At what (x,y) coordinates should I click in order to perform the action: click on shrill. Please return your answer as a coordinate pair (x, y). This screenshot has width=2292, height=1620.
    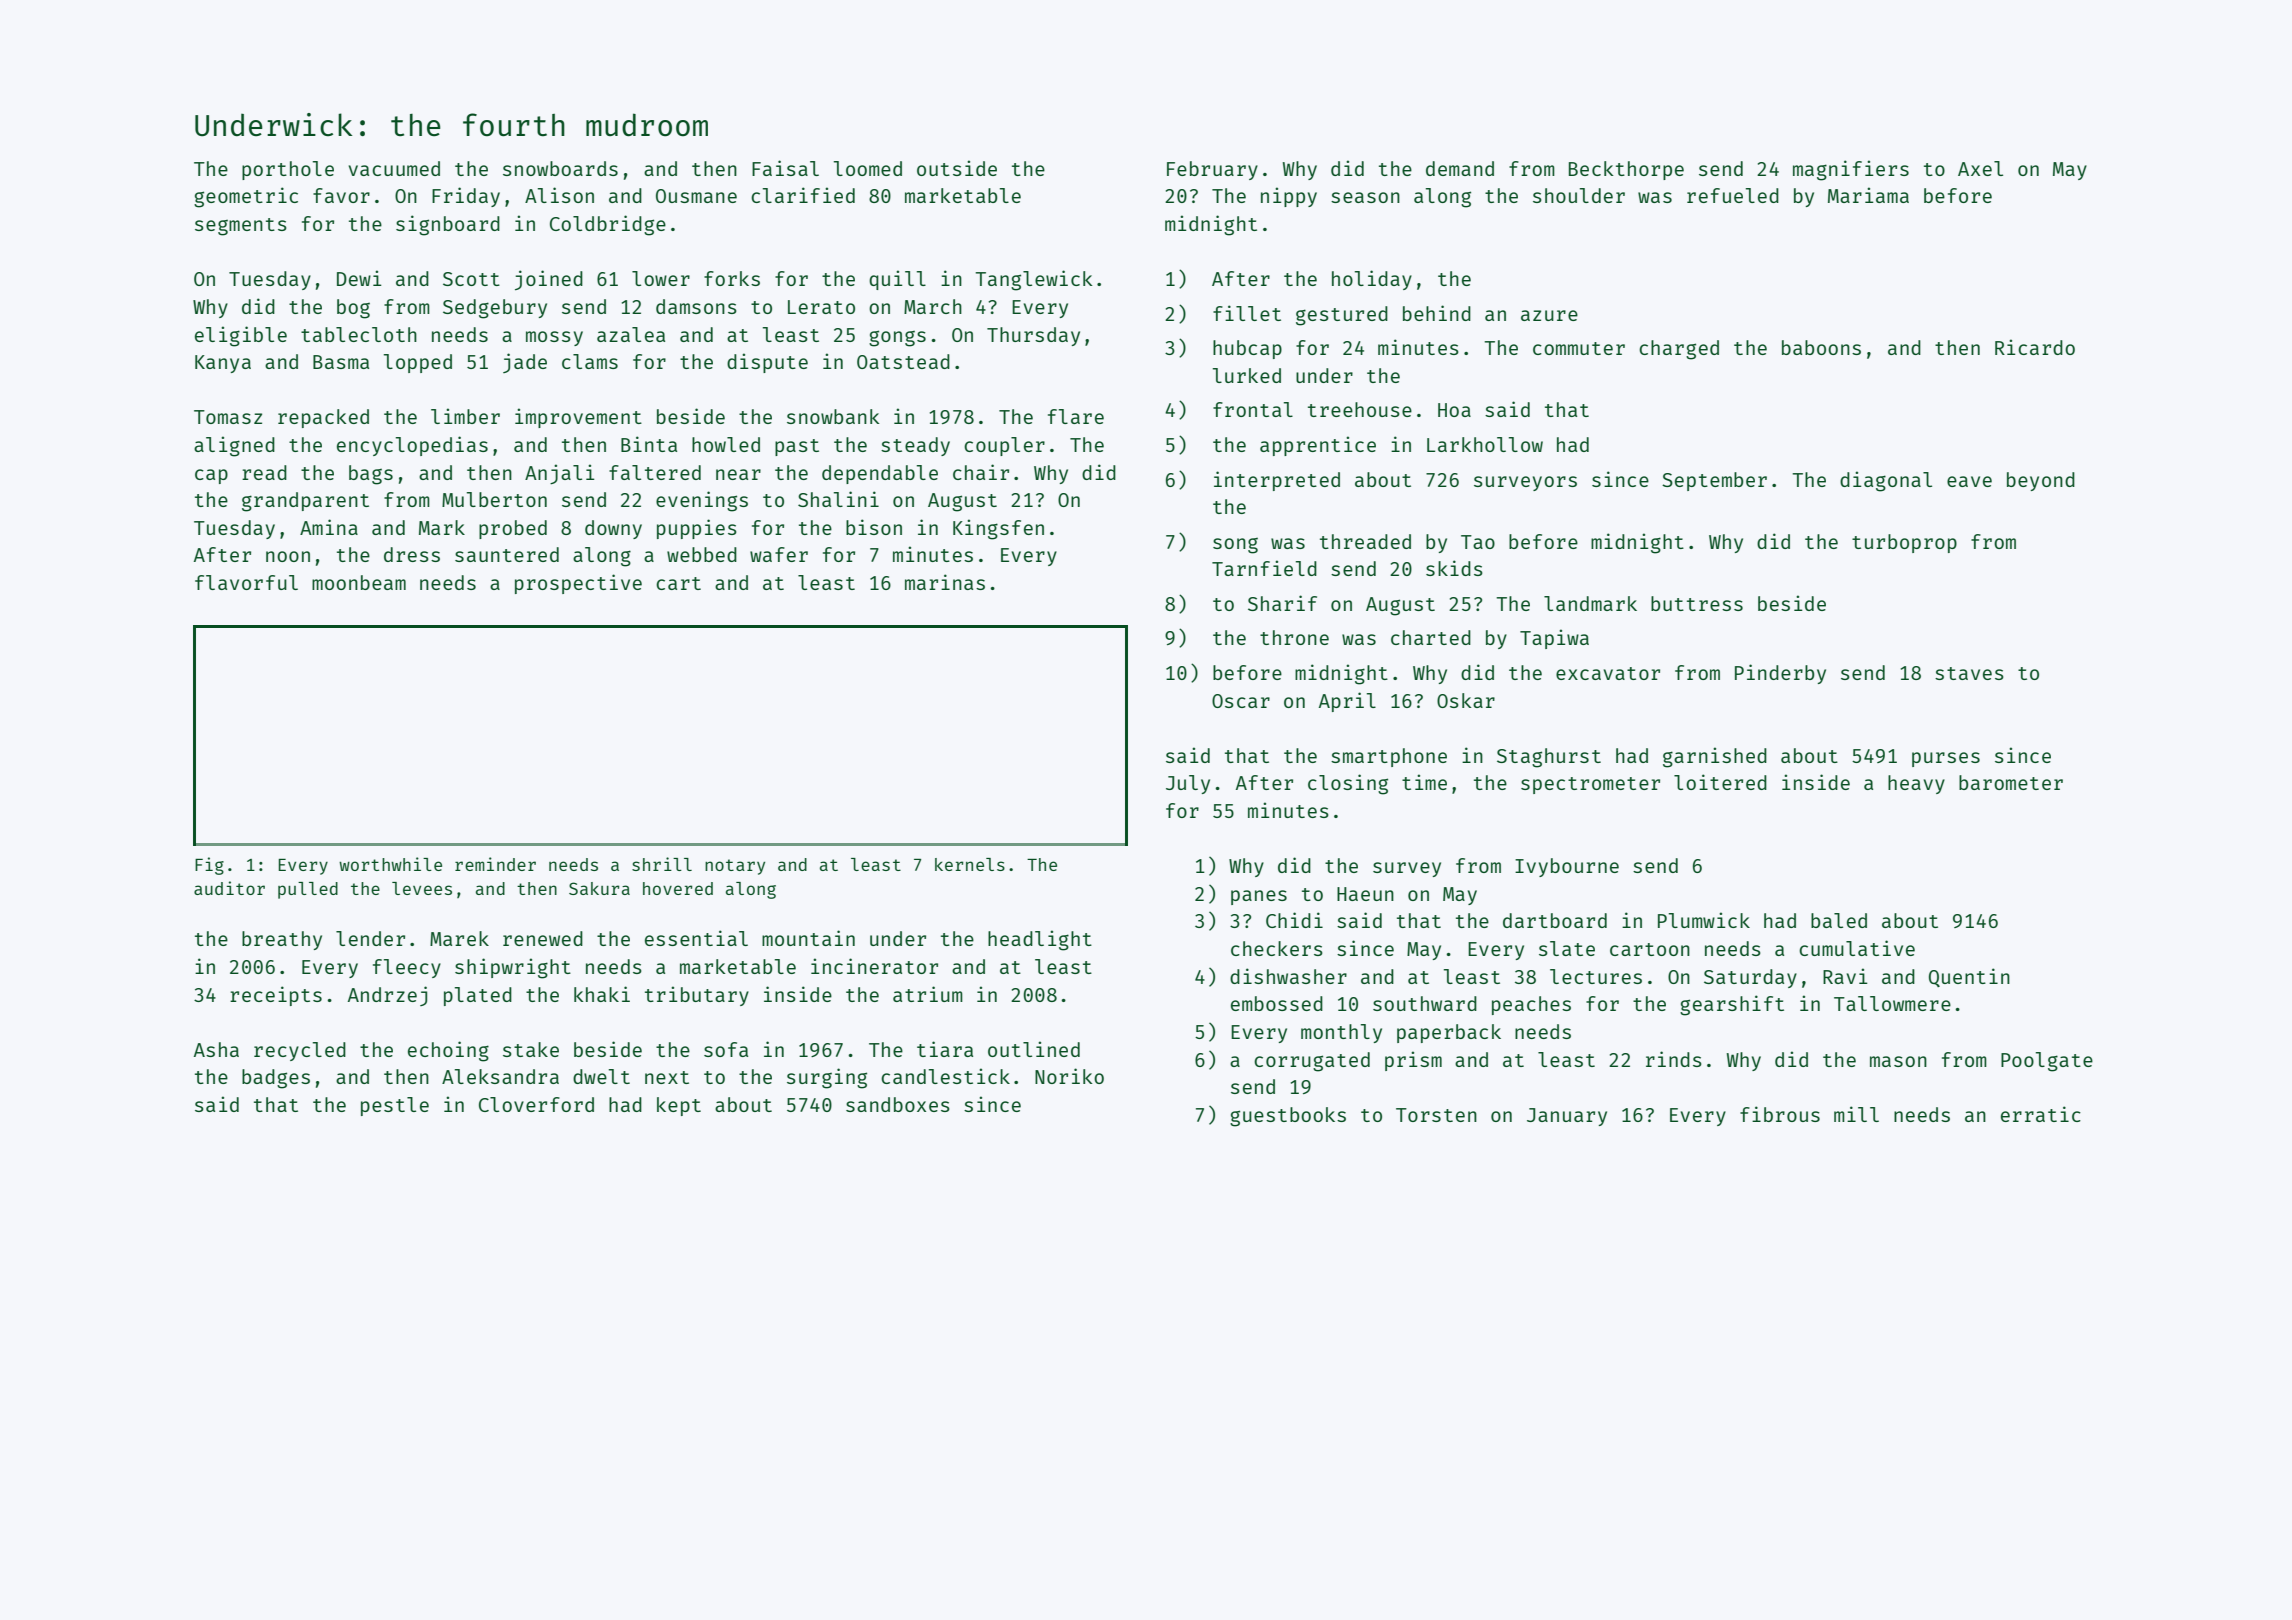
    Looking at the image, I should click on (662, 864).
